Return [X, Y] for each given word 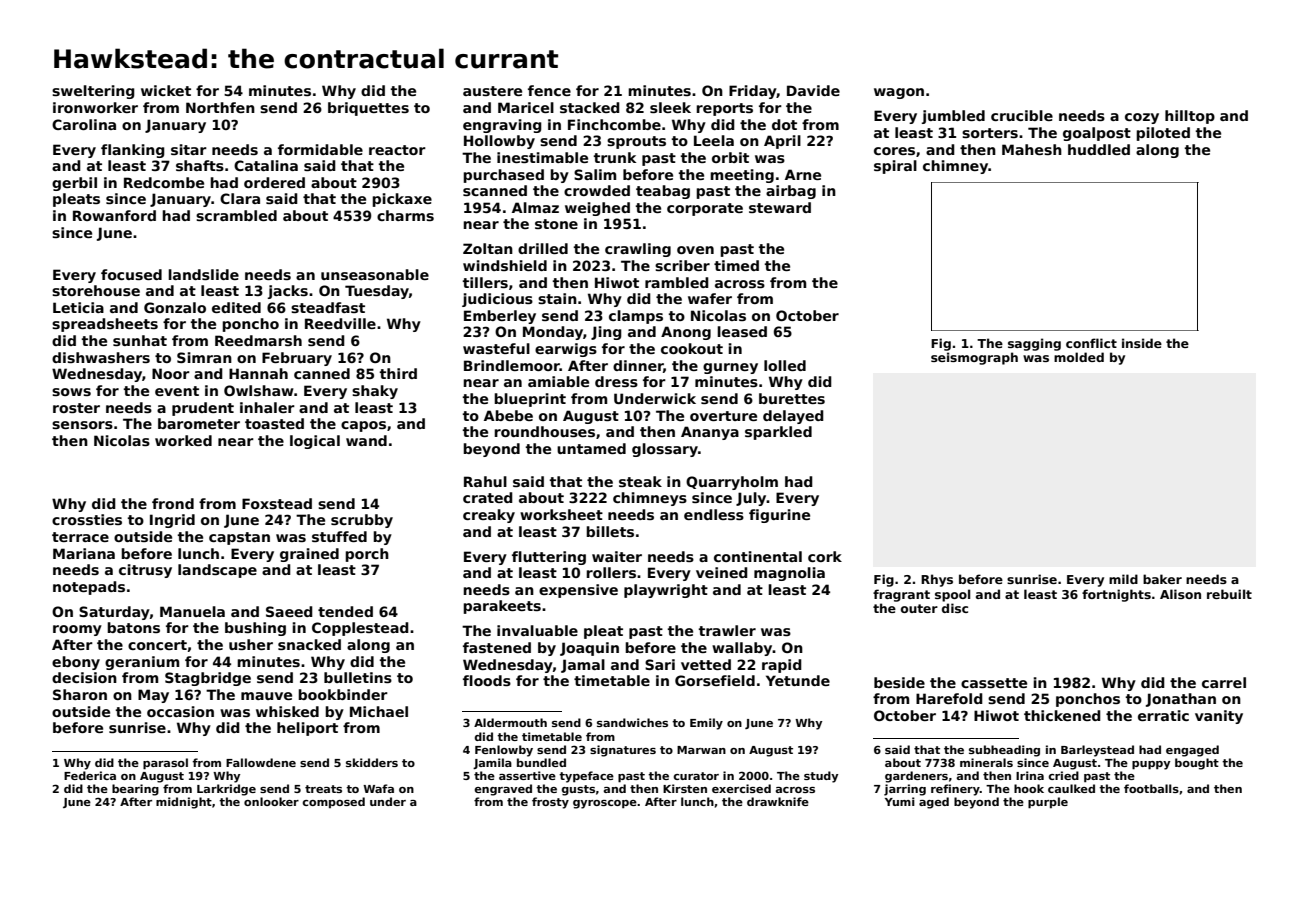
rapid [782, 666]
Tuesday [377, 292]
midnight [184, 803]
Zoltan [488, 248]
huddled [1099, 149]
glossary [665, 450]
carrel [1224, 682]
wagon [899, 93]
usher [251, 644]
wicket [166, 90]
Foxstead [277, 503]
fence [549, 90]
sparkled [778, 433]
